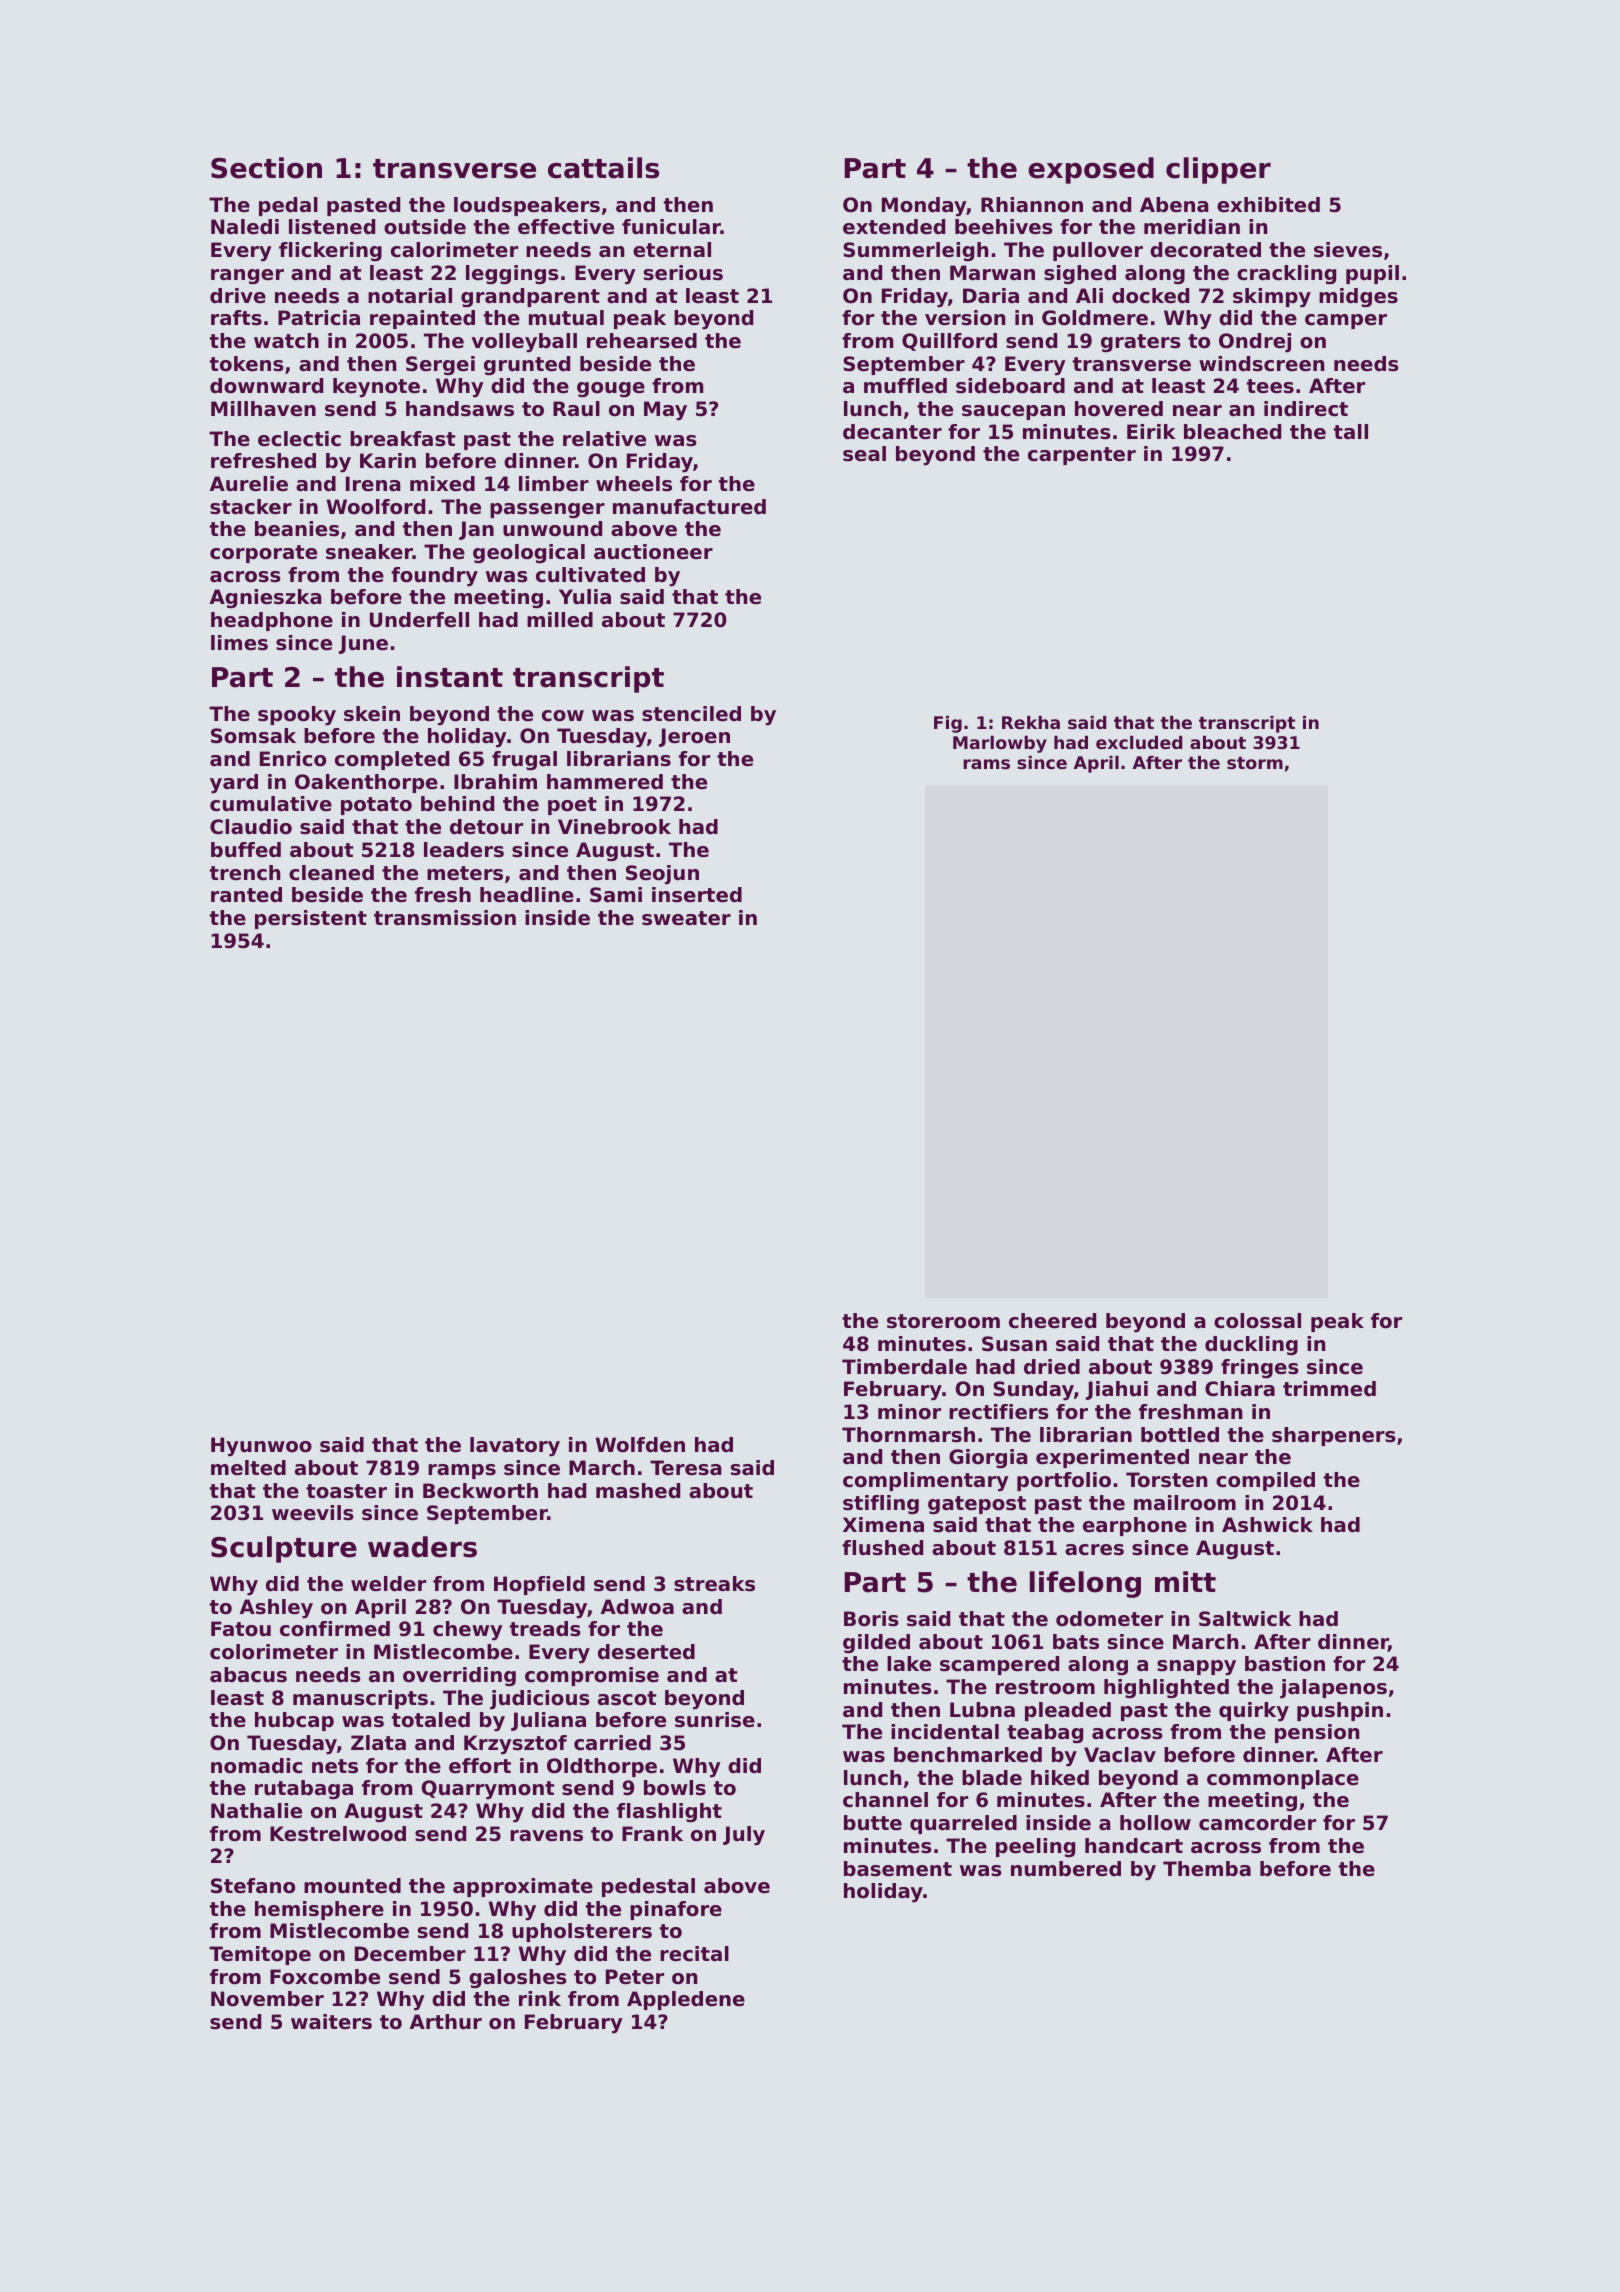 This screenshot has height=2292, width=1620. What do you see at coordinates (986, 764) in the screenshot?
I see `rams` at bounding box center [986, 764].
